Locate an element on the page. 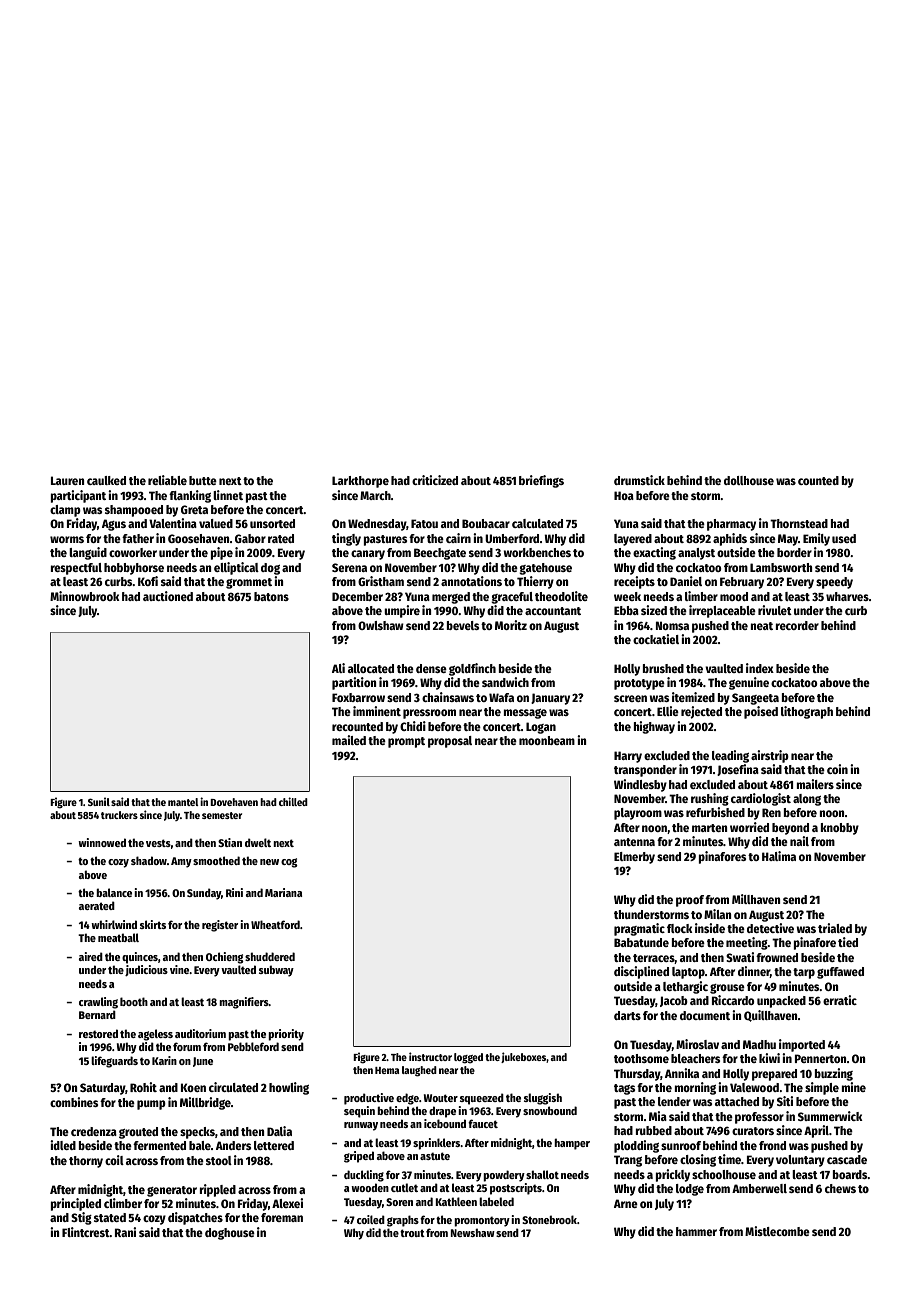  doghouse is located at coordinates (230, 1234).
